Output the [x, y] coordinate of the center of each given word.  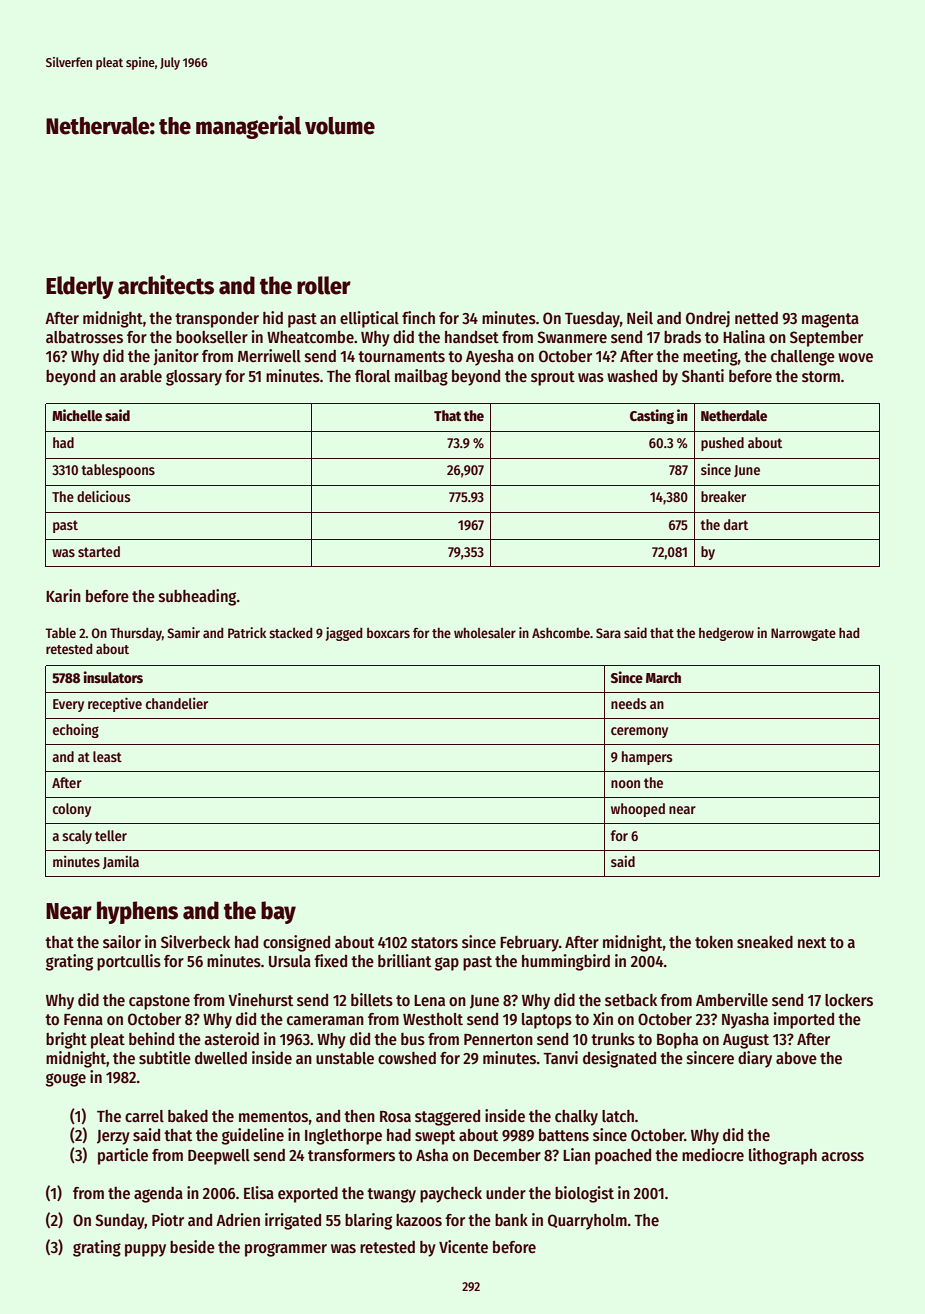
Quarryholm [587, 1222]
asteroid [231, 1039]
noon [625, 784]
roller [324, 285]
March [663, 677]
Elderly [80, 287]
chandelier [177, 703]
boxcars [388, 632]
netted [756, 318]
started [99, 551]
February [529, 944]
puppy [145, 1250]
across [842, 1157]
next [812, 942]
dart [736, 524]
